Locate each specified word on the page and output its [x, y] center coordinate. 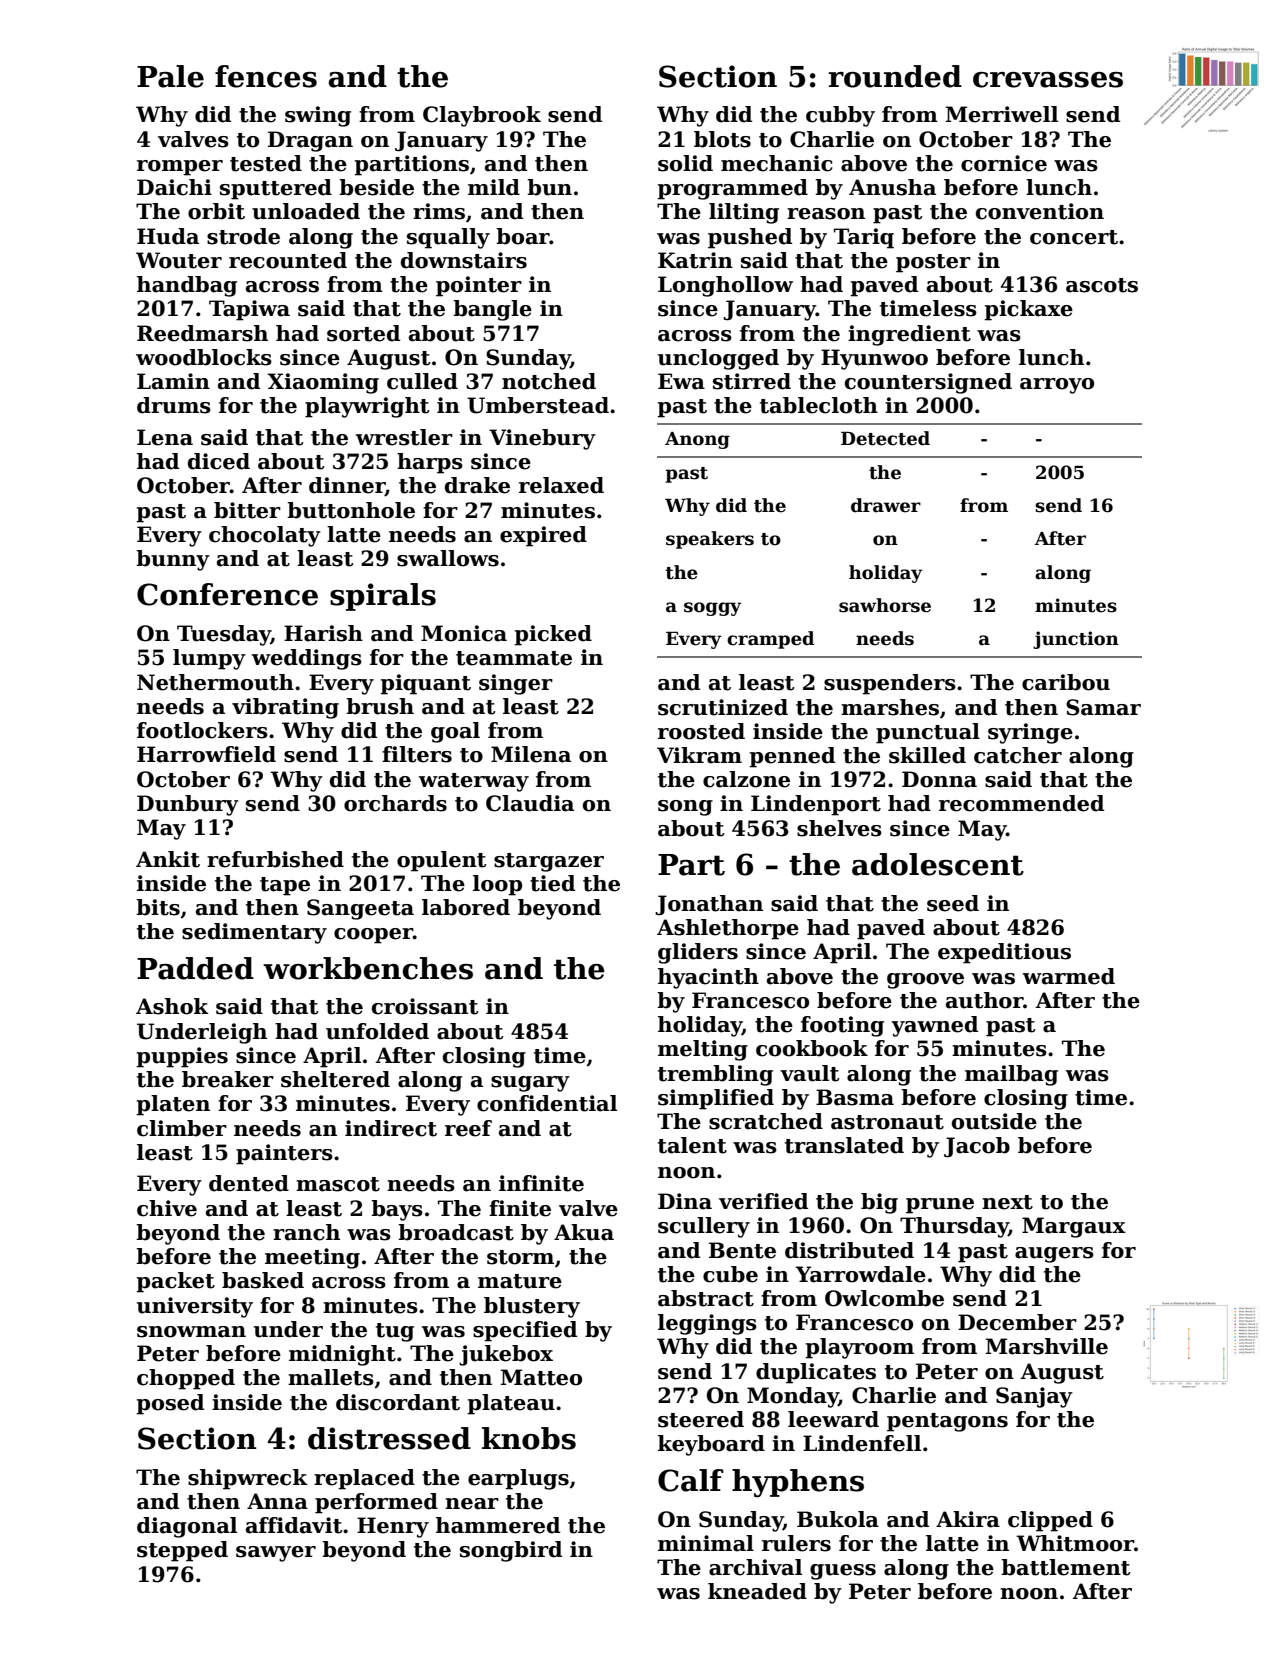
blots [722, 139]
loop [497, 885]
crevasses [1048, 80]
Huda [168, 236]
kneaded [757, 1591]
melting [703, 1050]
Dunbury [188, 805]
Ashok [172, 1006]
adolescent [938, 864]
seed [953, 903]
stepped [182, 1551]
